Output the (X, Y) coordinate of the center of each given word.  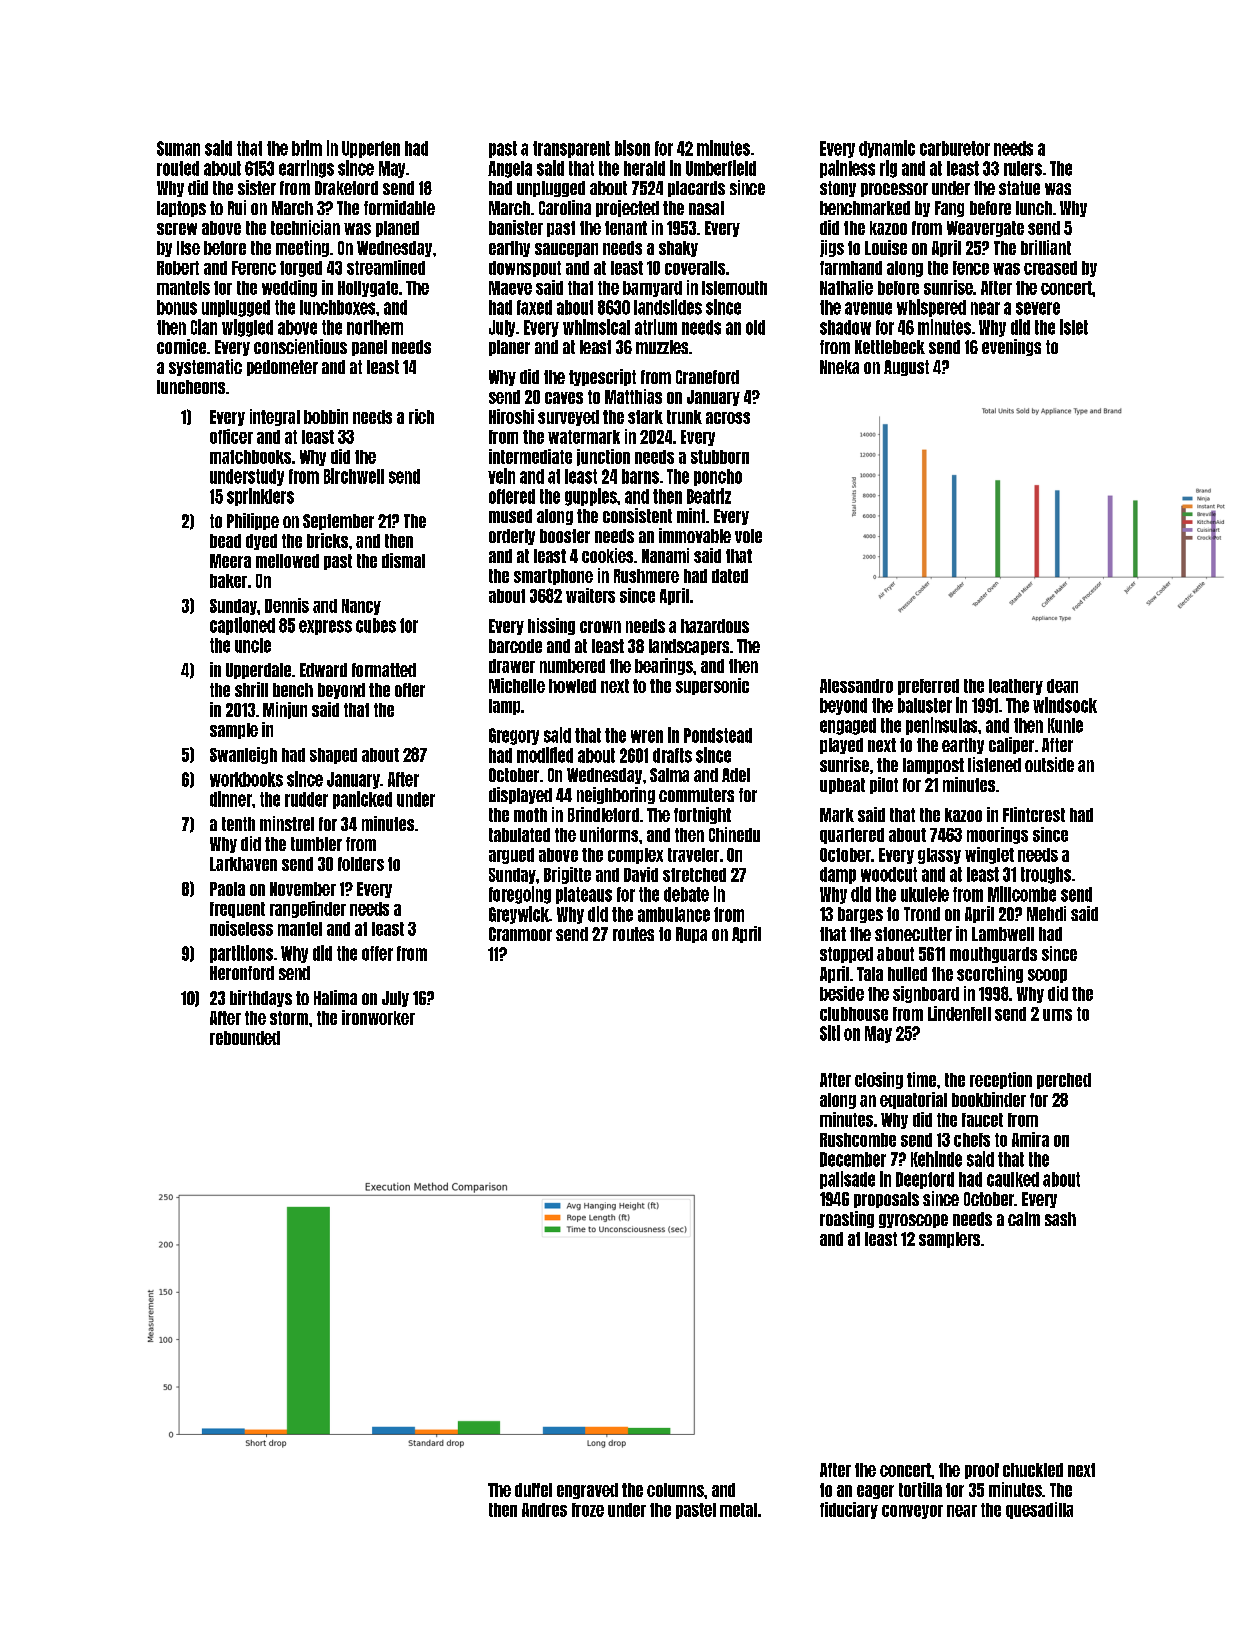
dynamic (887, 149)
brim (307, 148)
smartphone (553, 577)
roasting (847, 1219)
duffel (533, 1490)
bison (632, 148)
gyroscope (913, 1221)
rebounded (245, 1038)
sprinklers (260, 497)
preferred (928, 687)
